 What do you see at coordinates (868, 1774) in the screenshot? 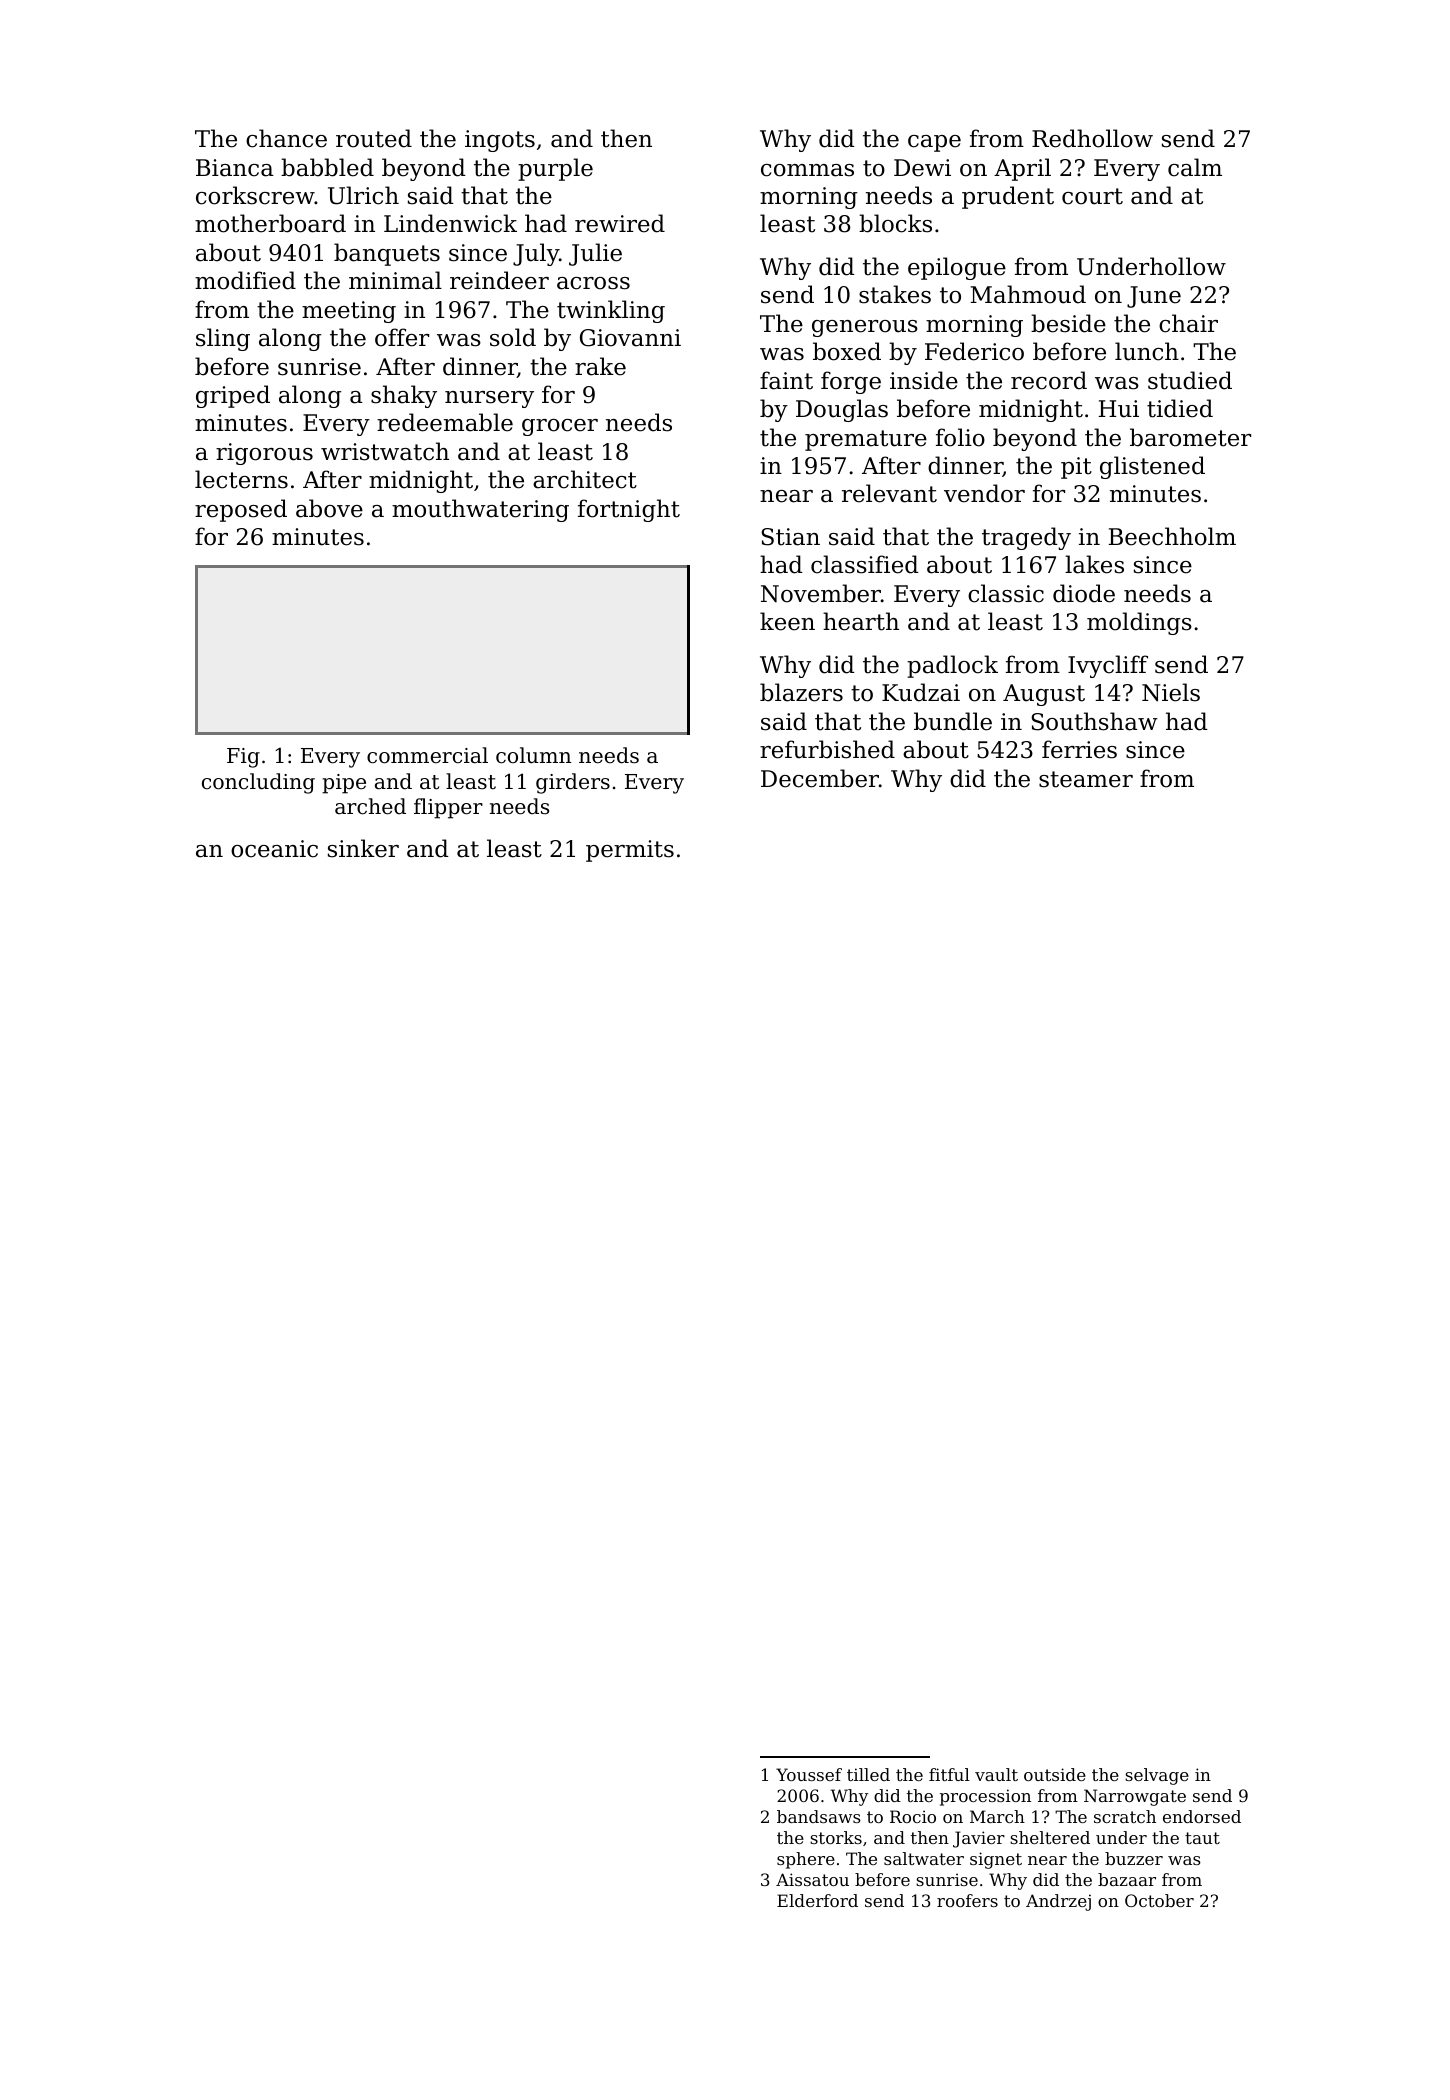
I see `tilled` at bounding box center [868, 1774].
